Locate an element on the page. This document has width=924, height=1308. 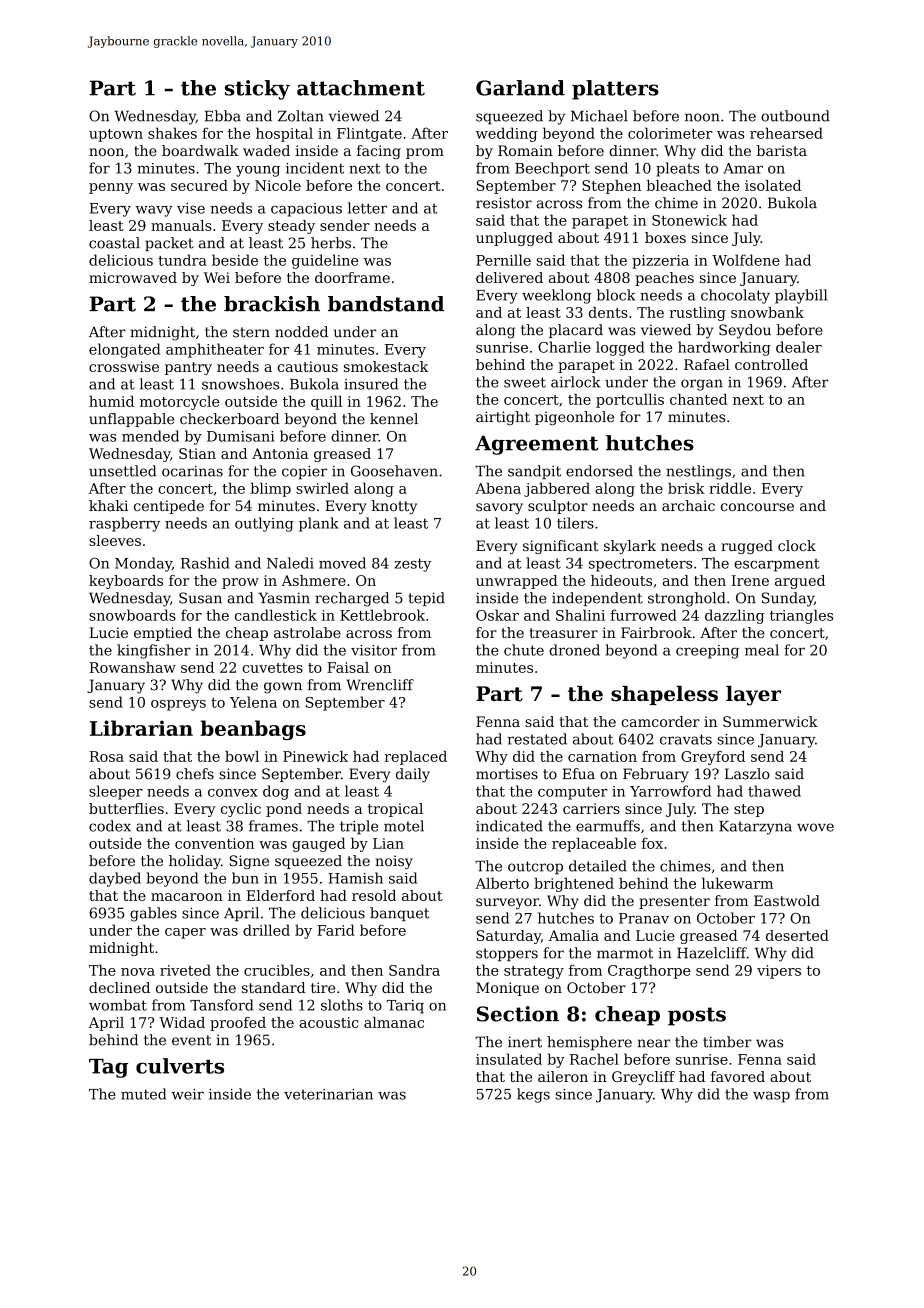
wasp is located at coordinates (771, 1097).
